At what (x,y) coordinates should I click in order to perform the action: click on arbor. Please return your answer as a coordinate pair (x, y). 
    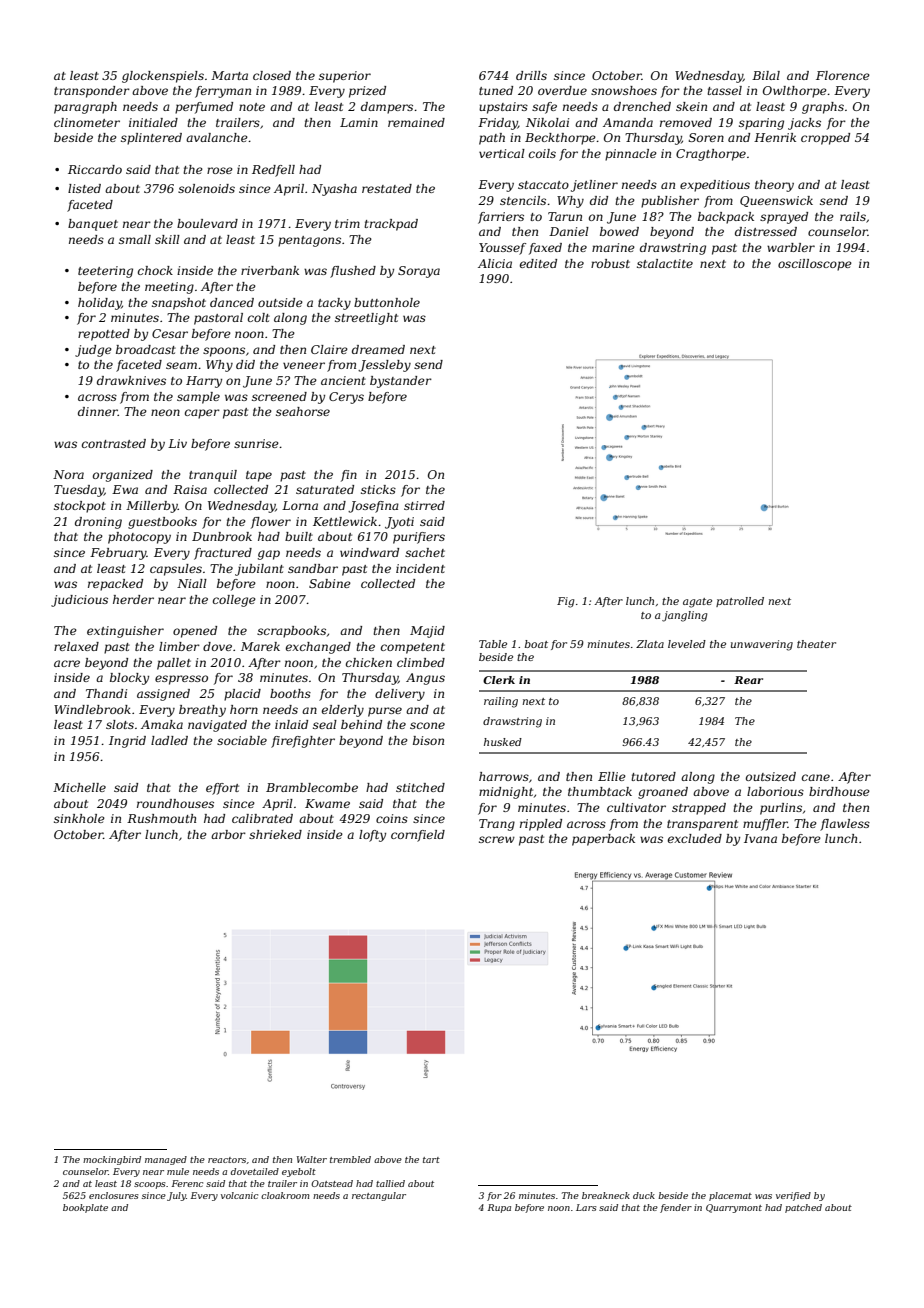
    Looking at the image, I should click on (228, 834).
